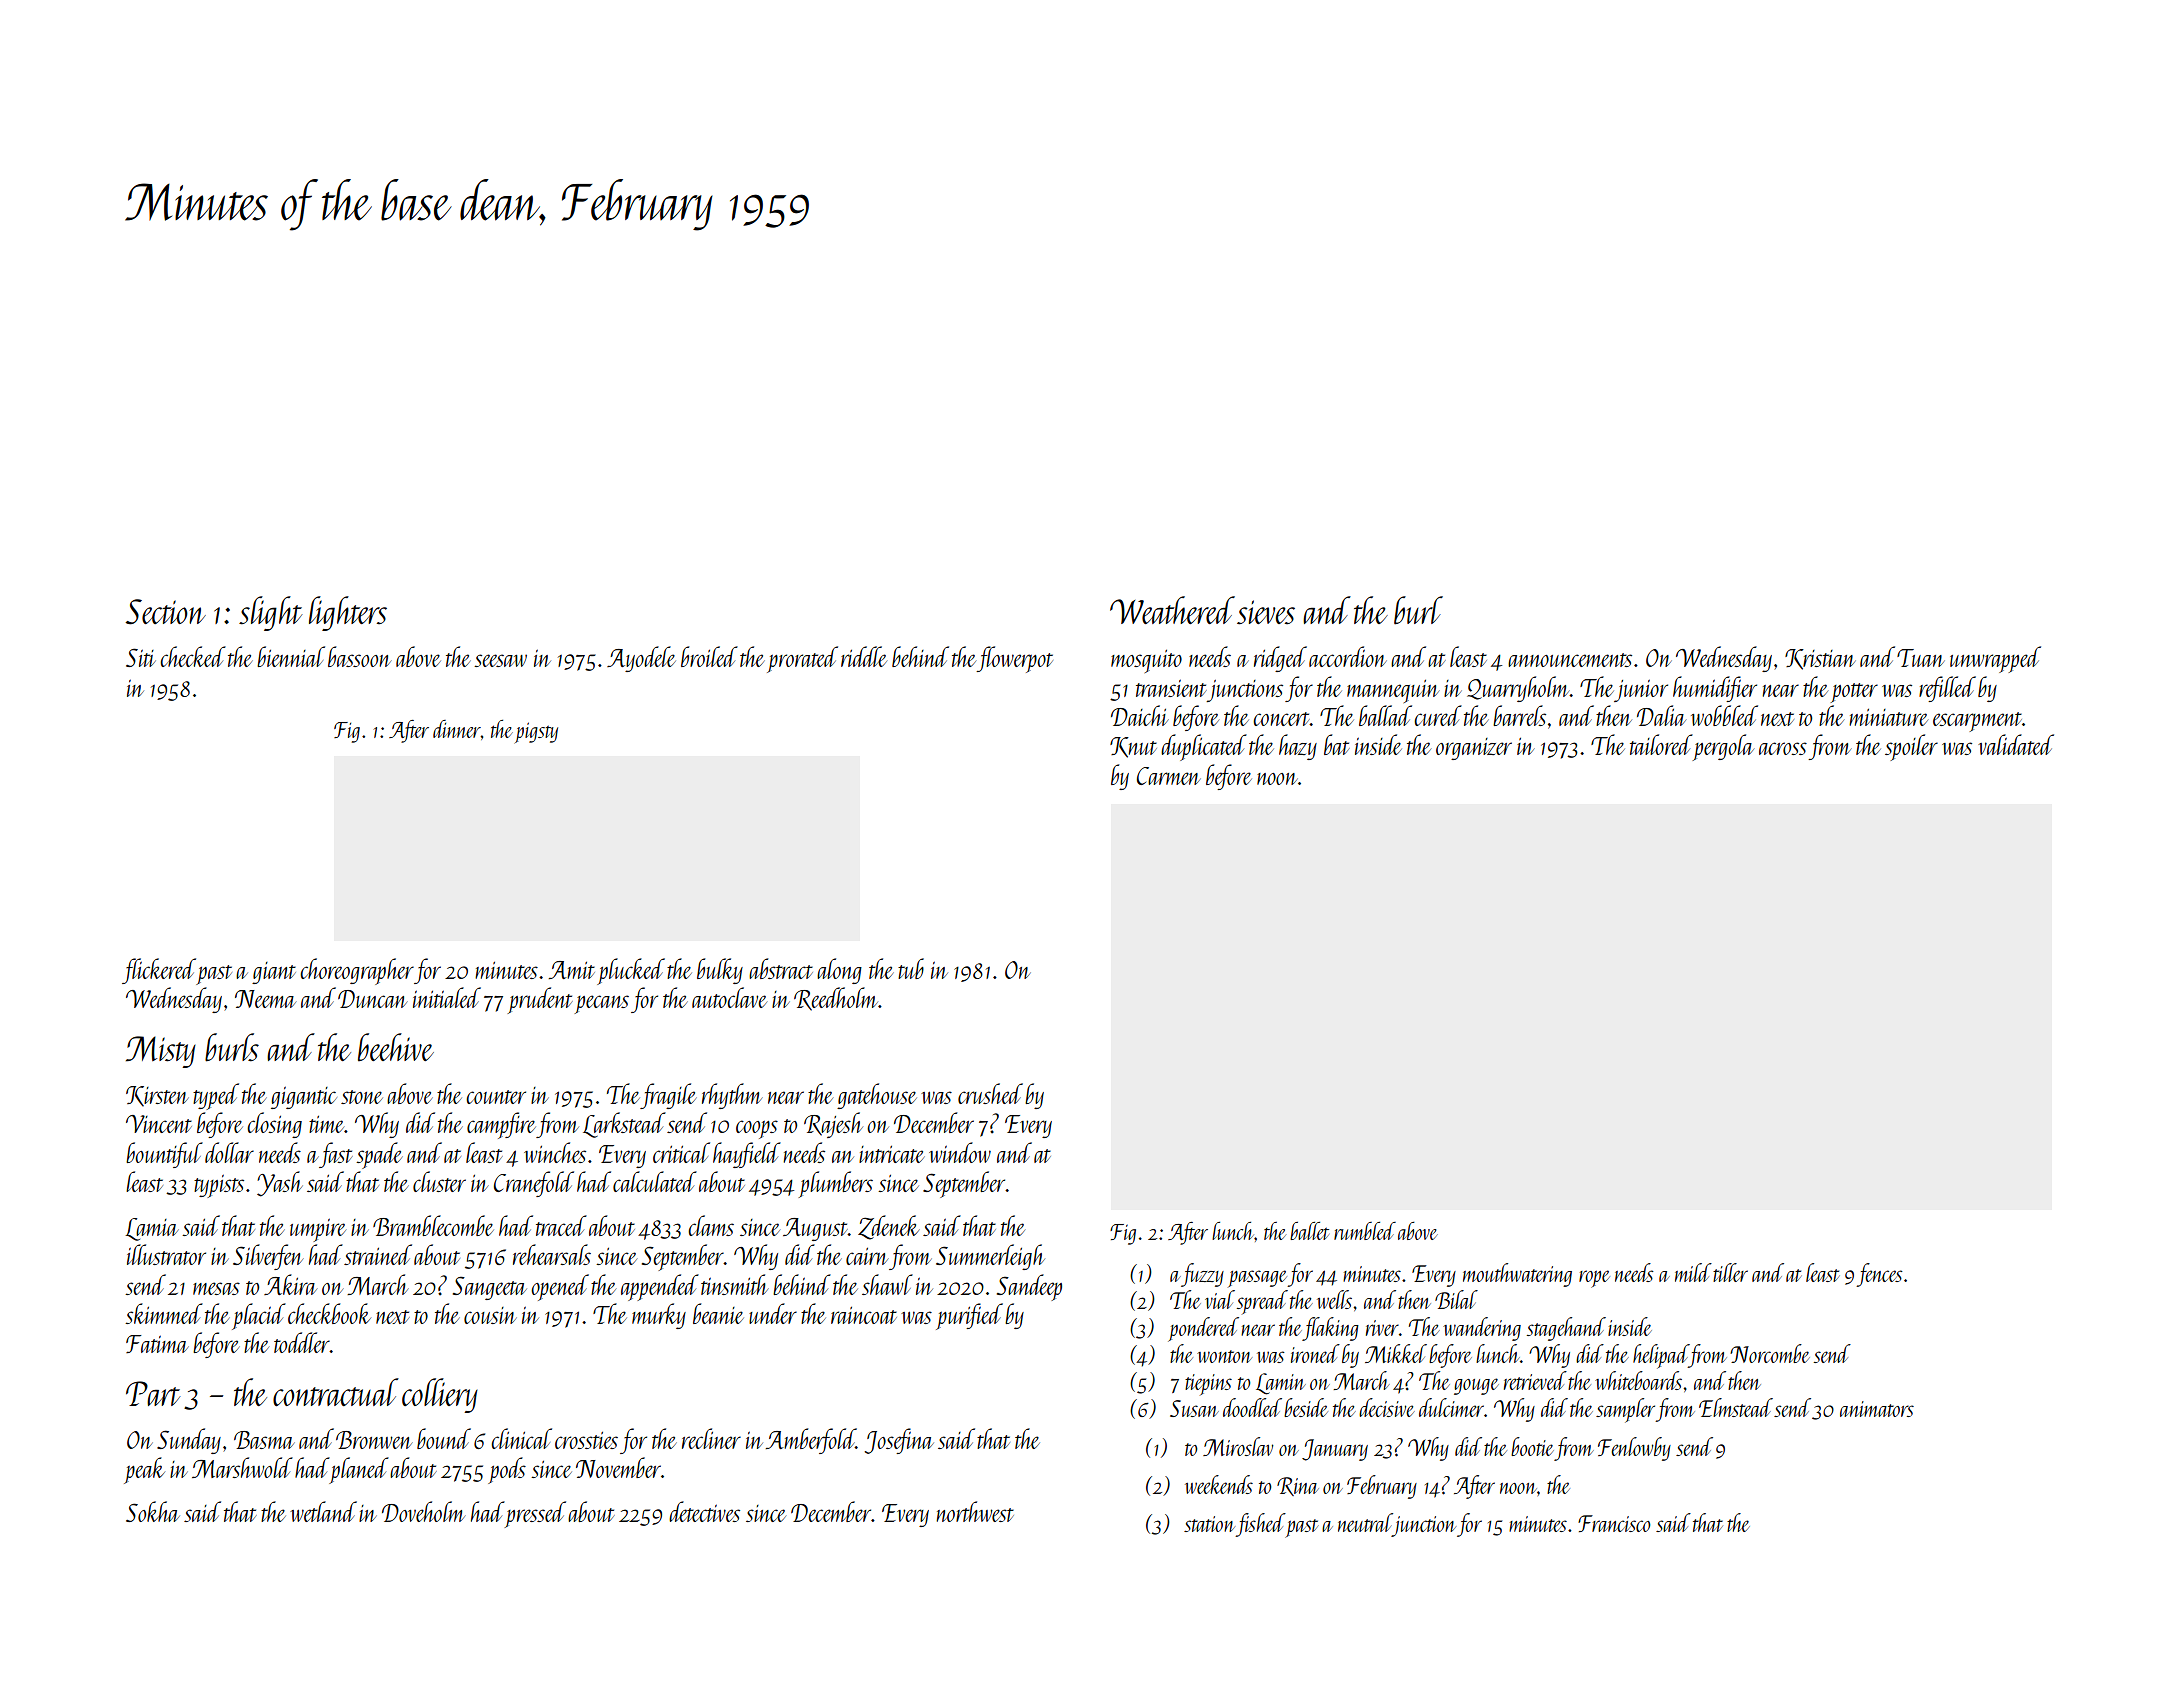 The image size is (2178, 1683). What do you see at coordinates (348, 613) in the screenshot?
I see `lighters` at bounding box center [348, 613].
